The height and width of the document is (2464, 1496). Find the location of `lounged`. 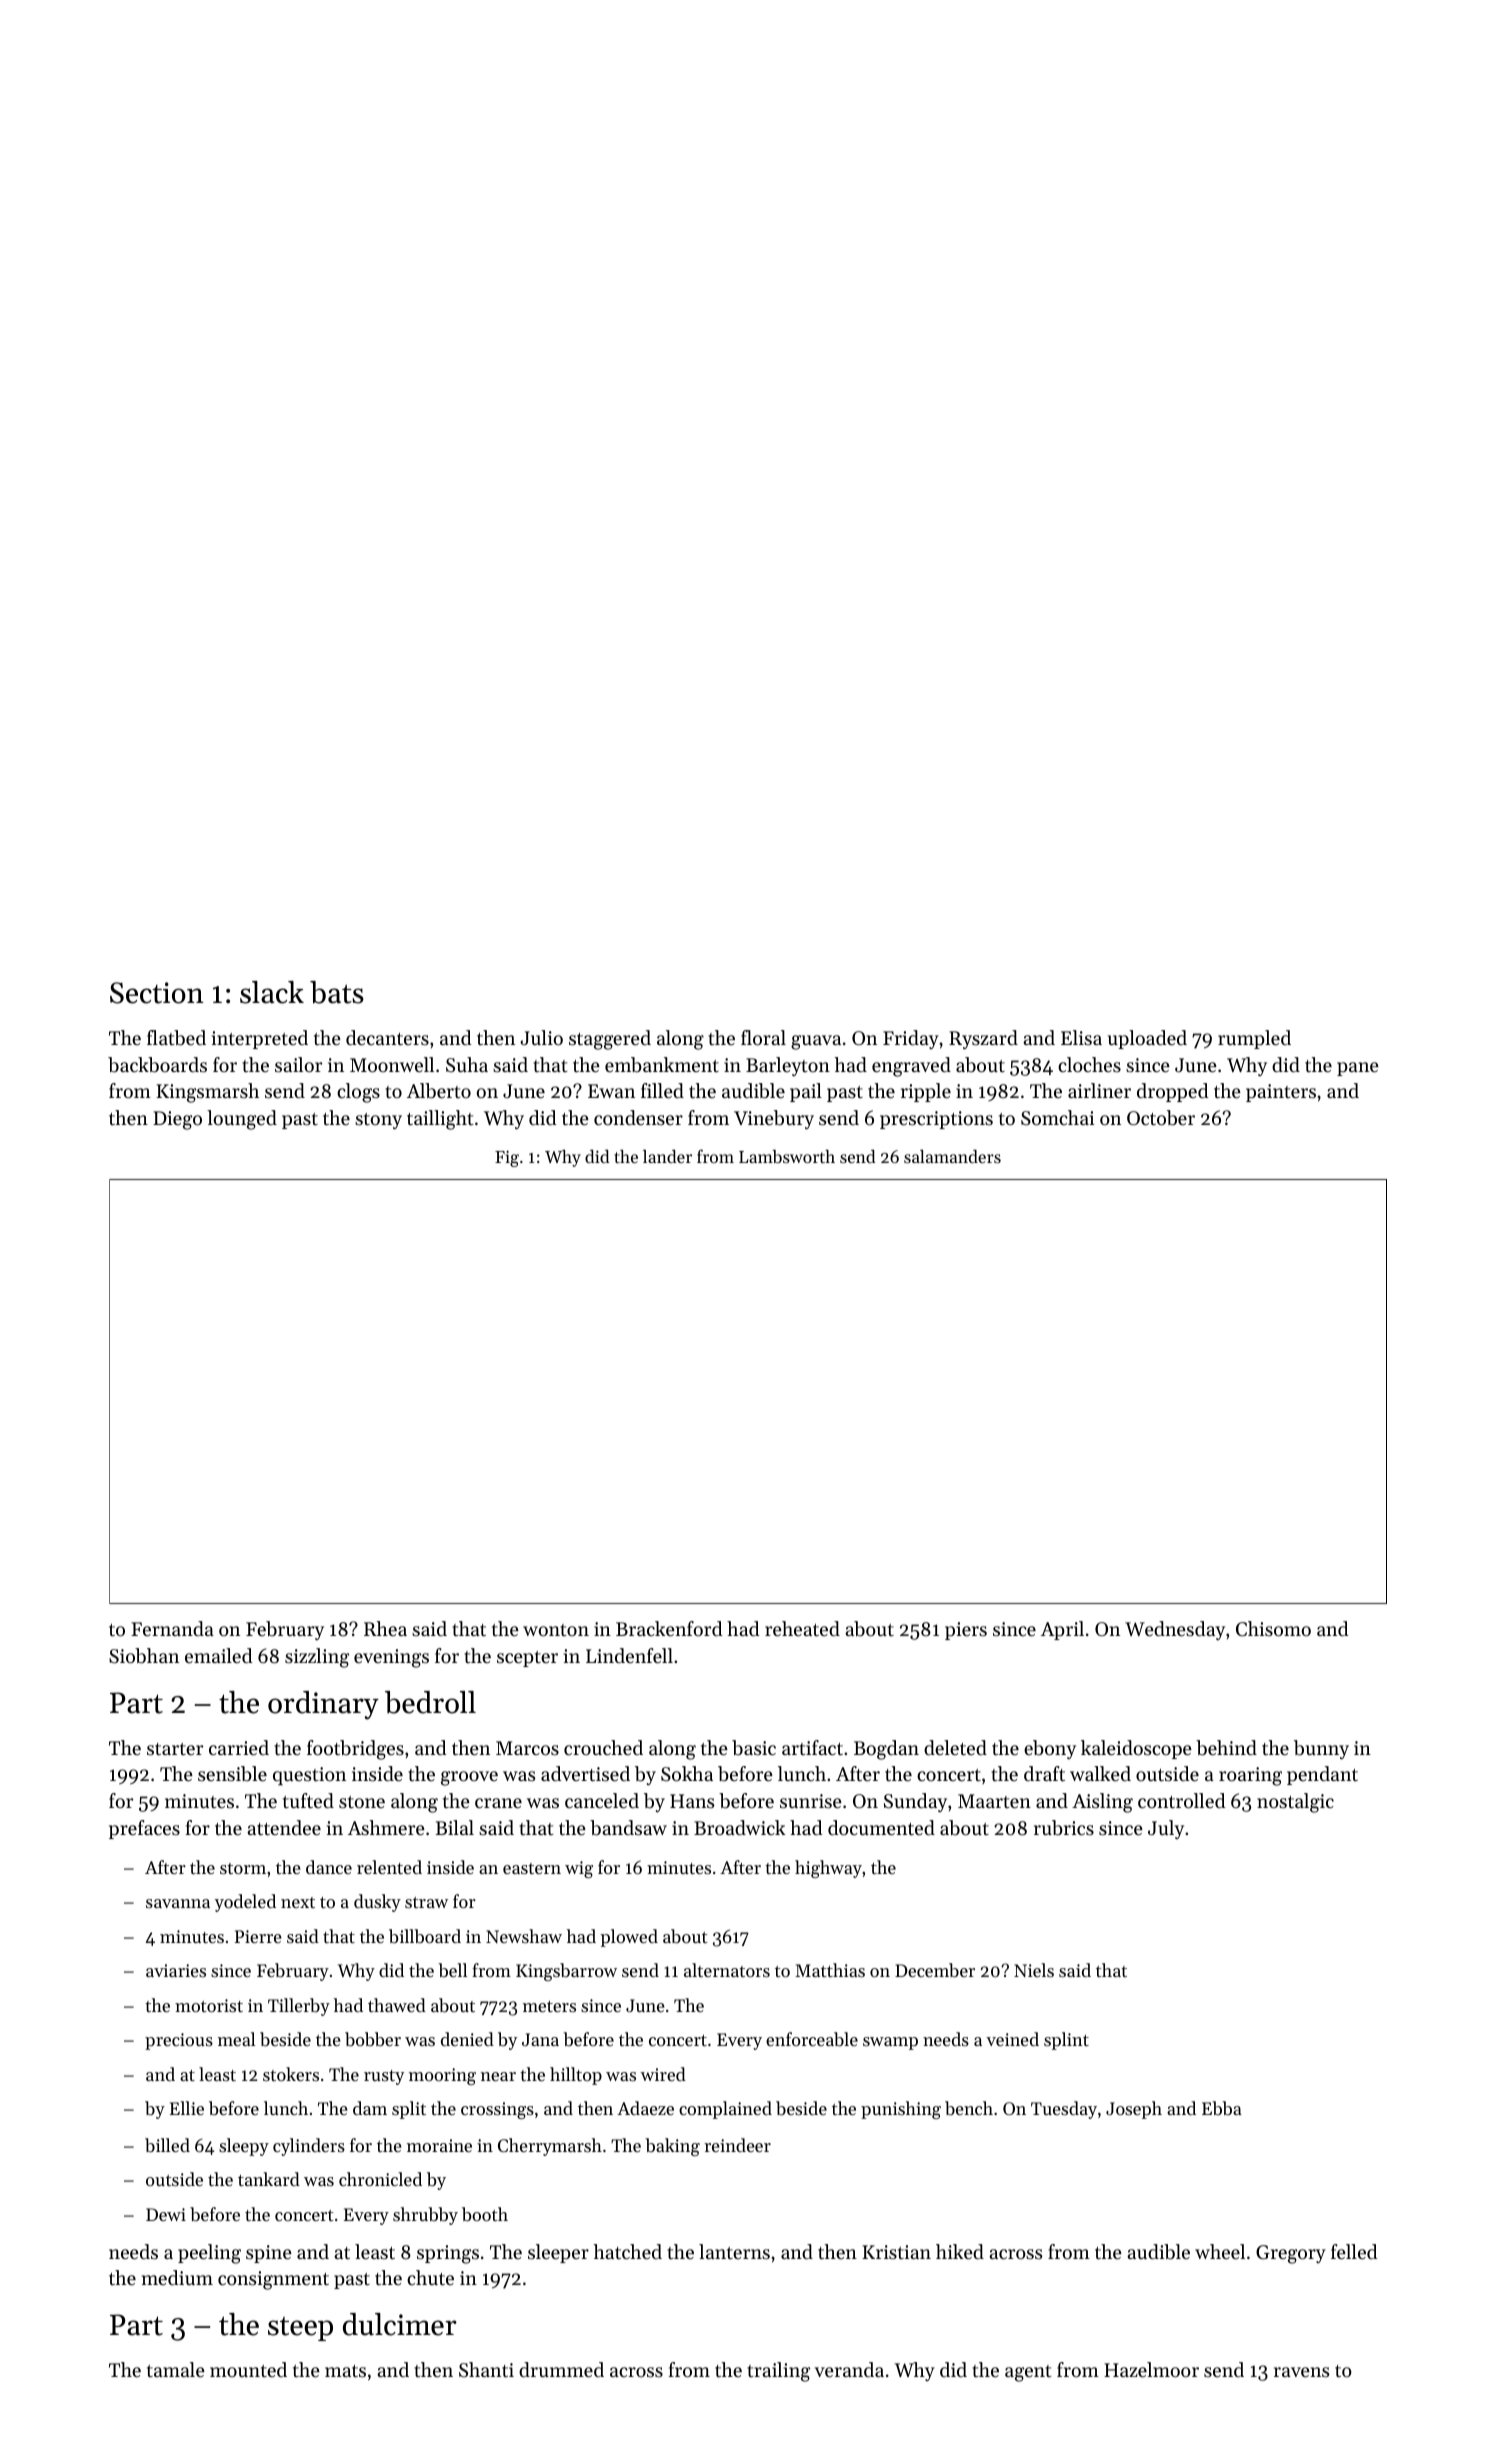

lounged is located at coordinates (242, 1120).
